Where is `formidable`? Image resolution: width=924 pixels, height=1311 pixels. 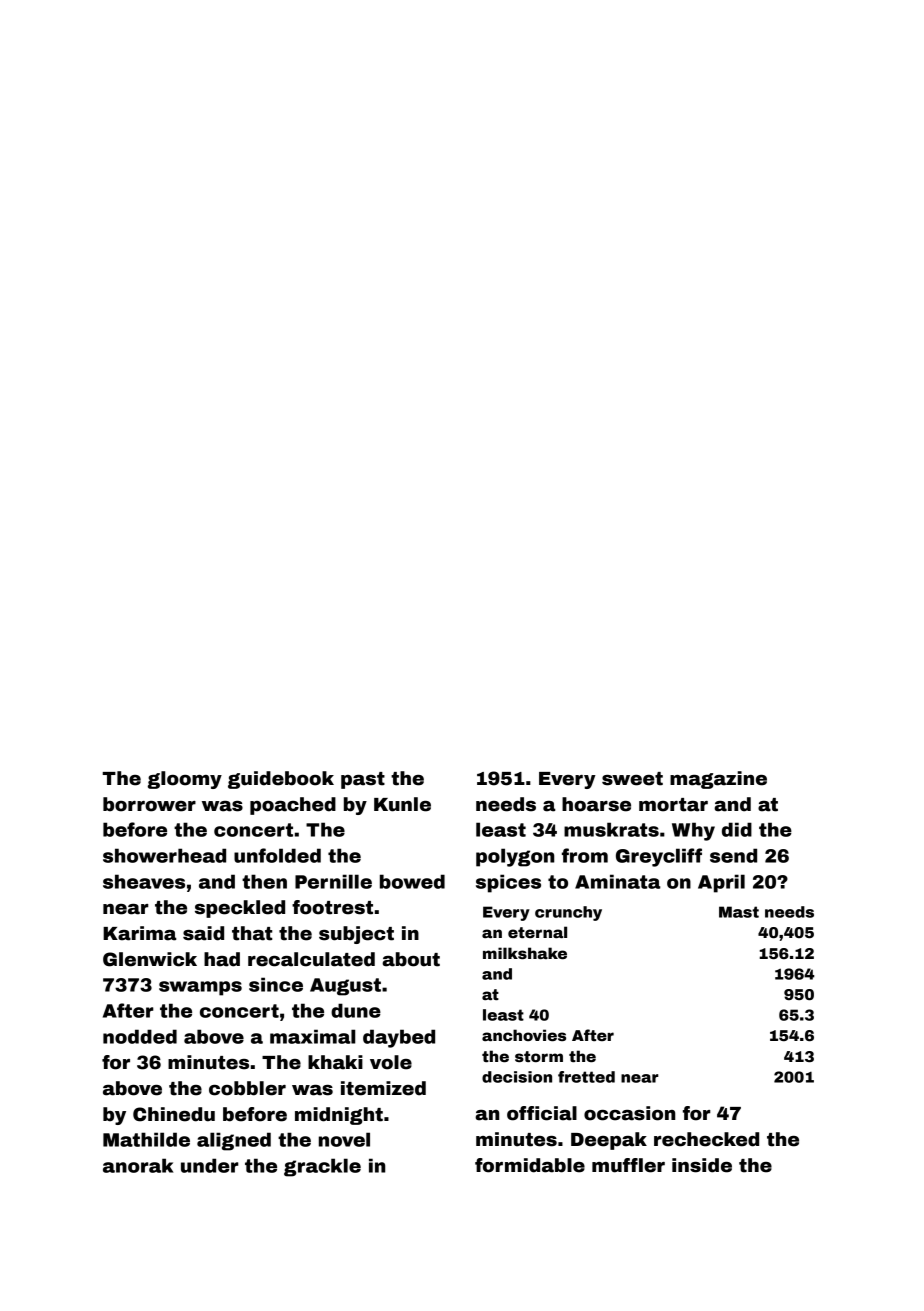 formidable is located at coordinates (530, 1165).
